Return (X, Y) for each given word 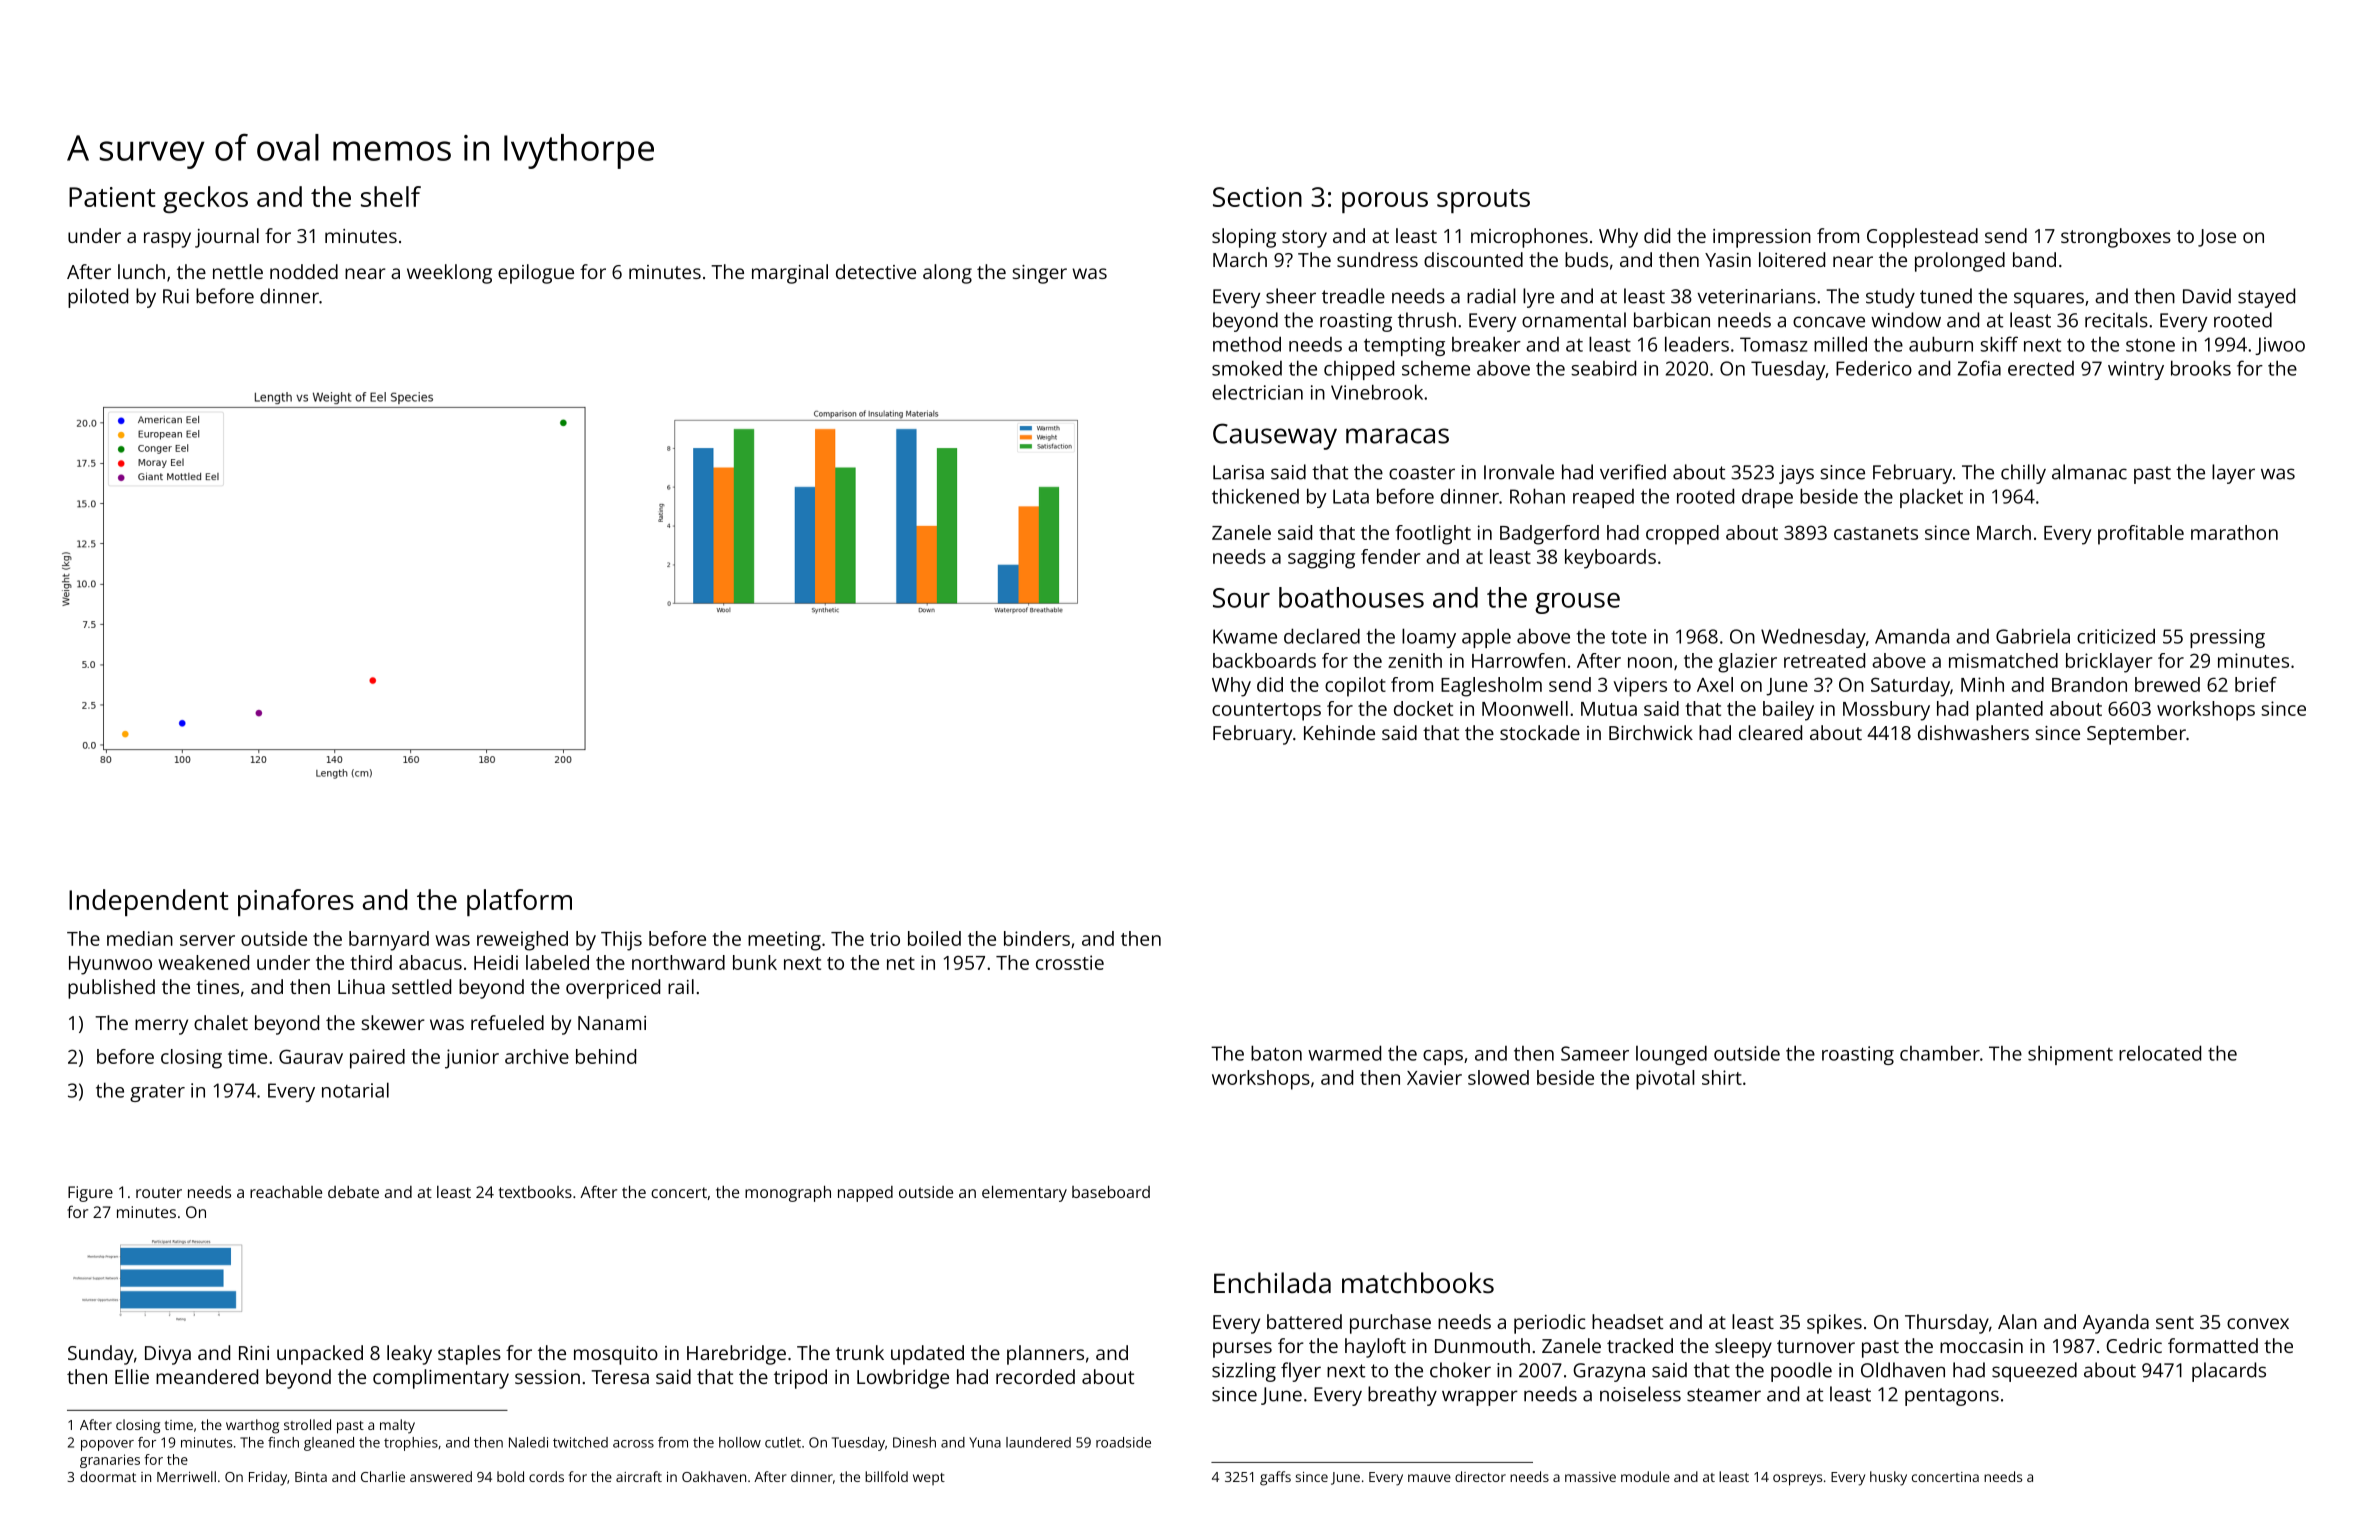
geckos (205, 199)
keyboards (1610, 559)
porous (1385, 202)
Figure (90, 1194)
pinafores (296, 902)
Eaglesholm (1491, 687)
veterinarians (1756, 296)
